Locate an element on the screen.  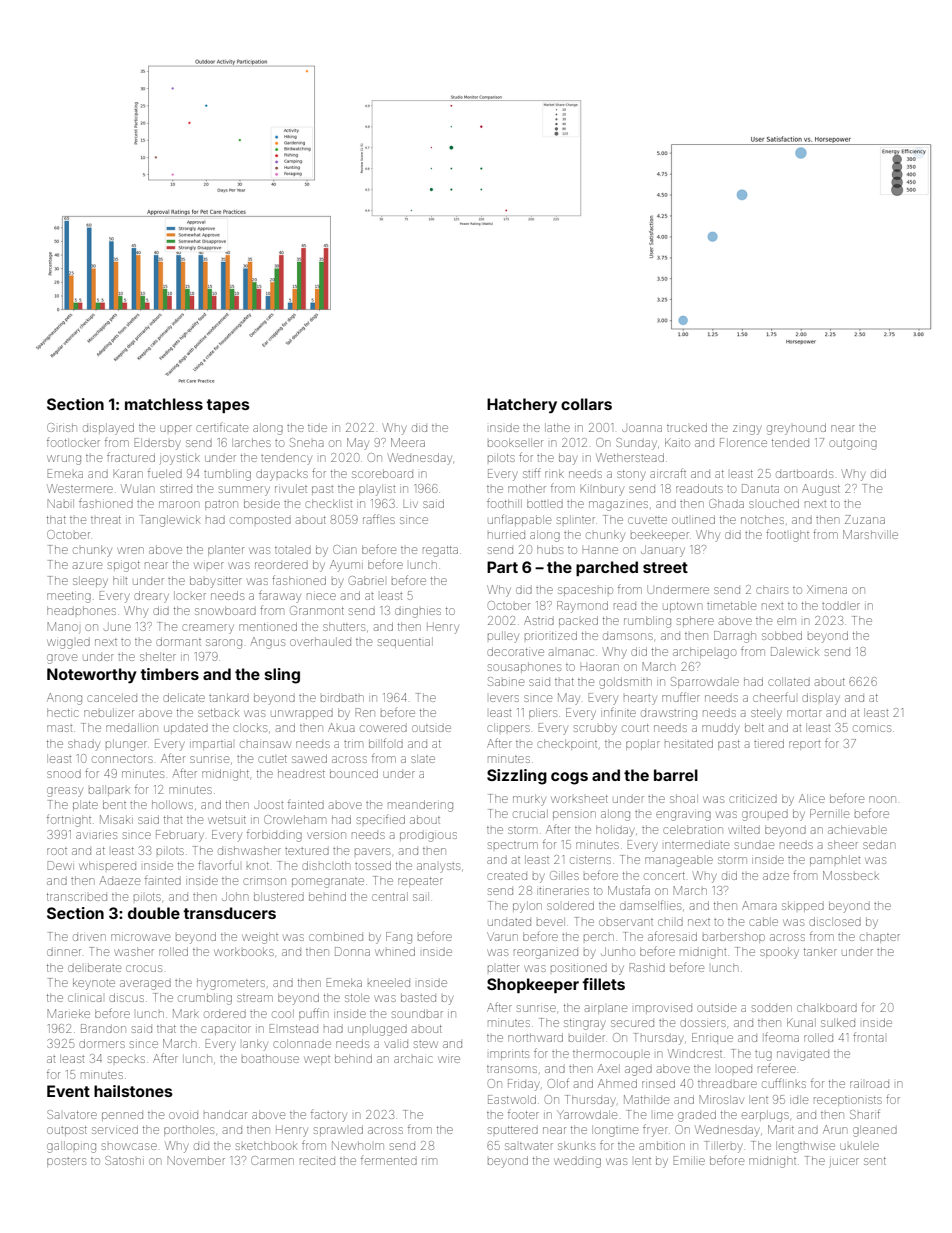
Joost is located at coordinates (268, 805).
